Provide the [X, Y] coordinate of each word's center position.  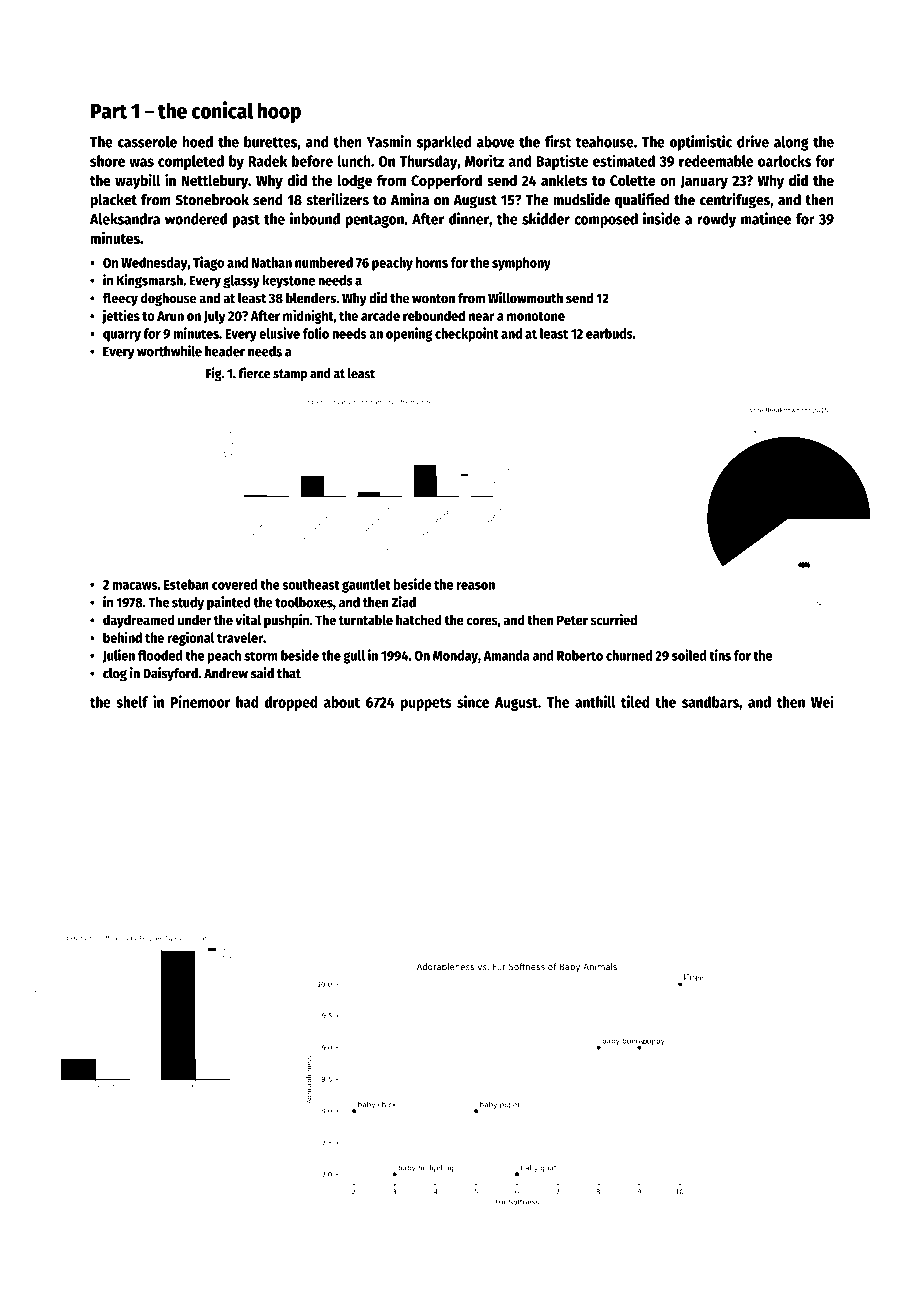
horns [432, 262]
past [246, 221]
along [791, 143]
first [558, 141]
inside [661, 218]
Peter [572, 620]
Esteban [186, 584]
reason [475, 586]
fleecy [120, 299]
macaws [135, 586]
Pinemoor [200, 701]
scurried [614, 620]
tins [720, 655]
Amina [410, 199]
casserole [147, 142]
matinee [766, 218]
